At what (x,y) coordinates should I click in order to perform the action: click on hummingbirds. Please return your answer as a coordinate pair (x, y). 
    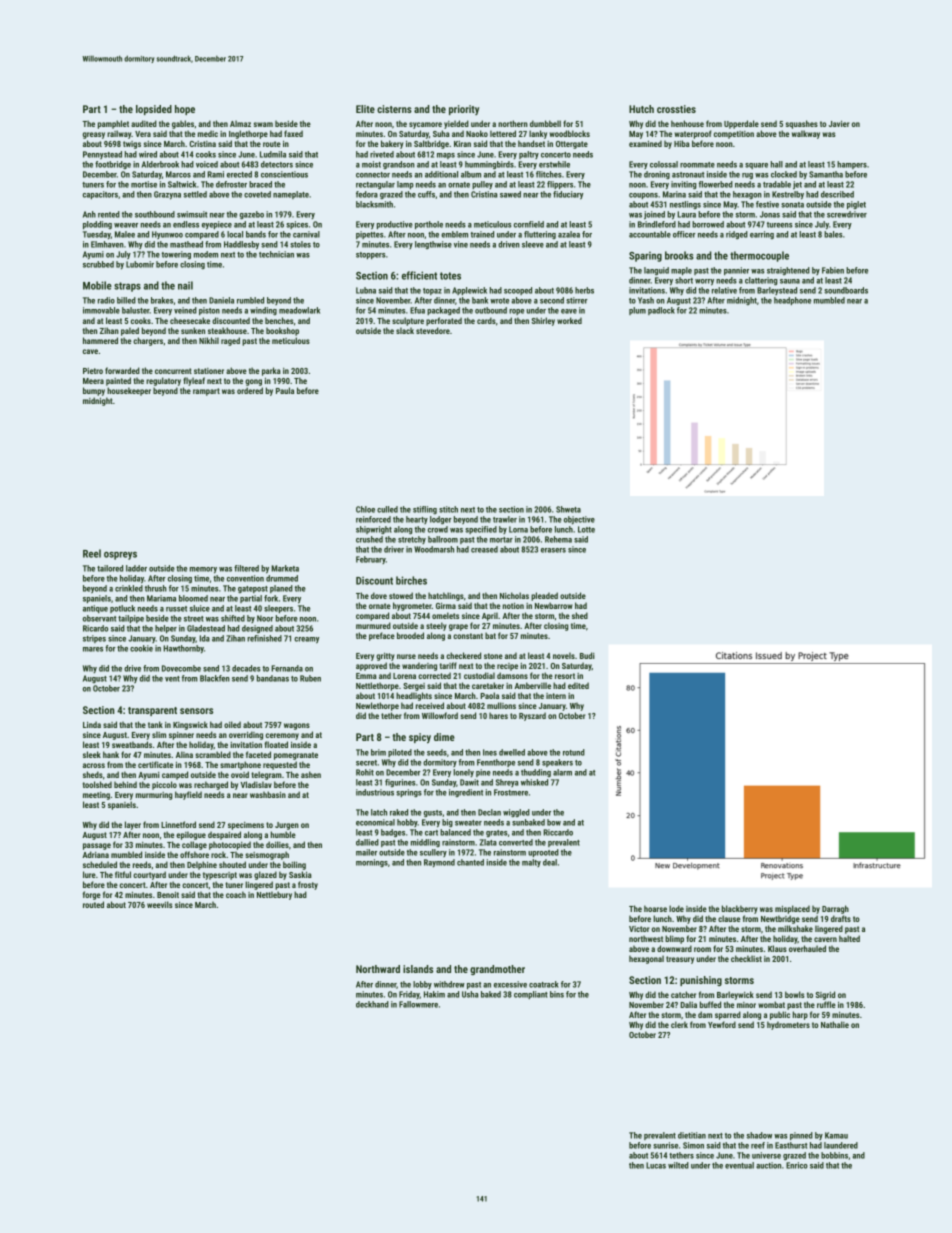
    Looking at the image, I should click on (489, 165).
